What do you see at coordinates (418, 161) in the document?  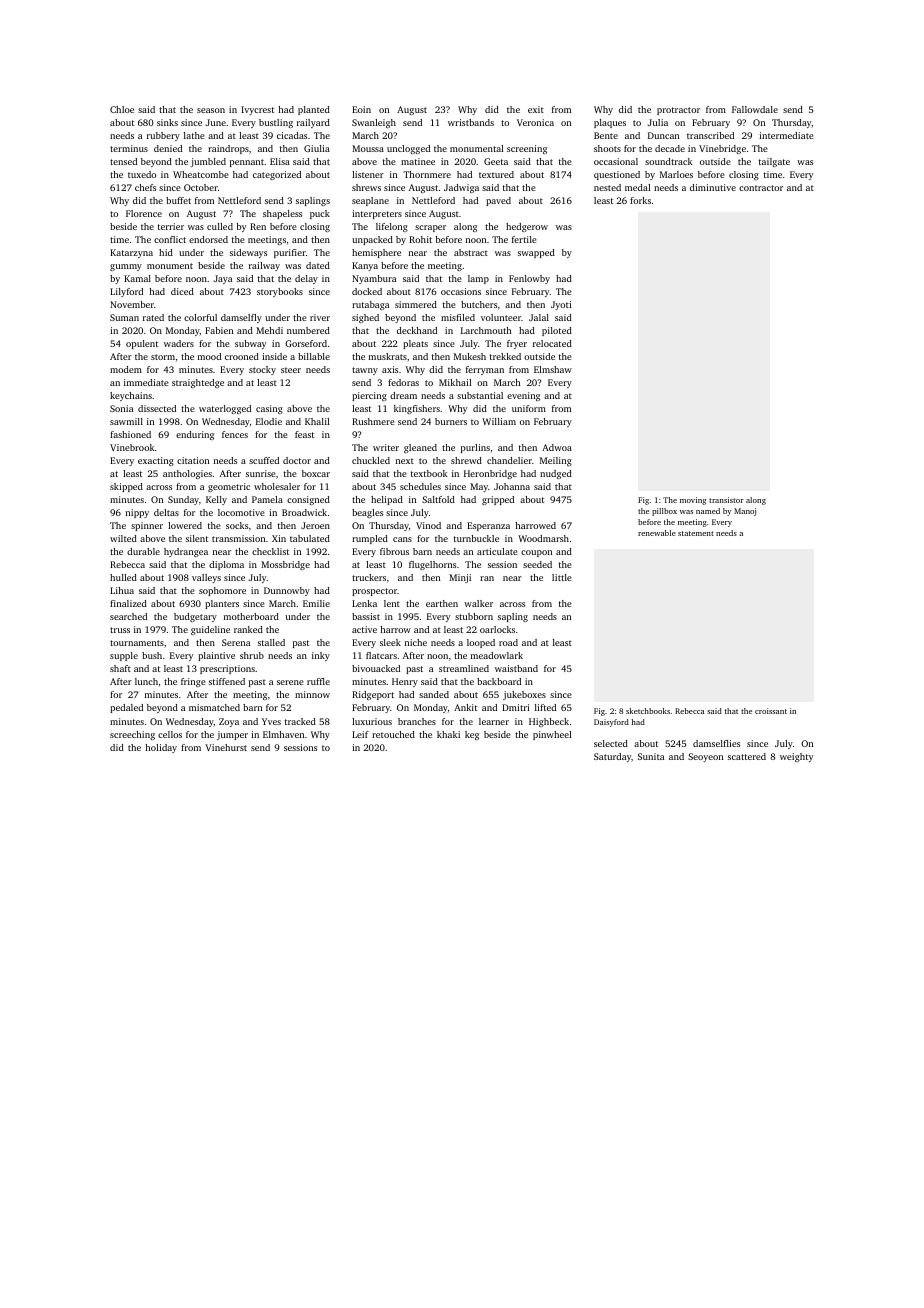 I see `matinee` at bounding box center [418, 161].
